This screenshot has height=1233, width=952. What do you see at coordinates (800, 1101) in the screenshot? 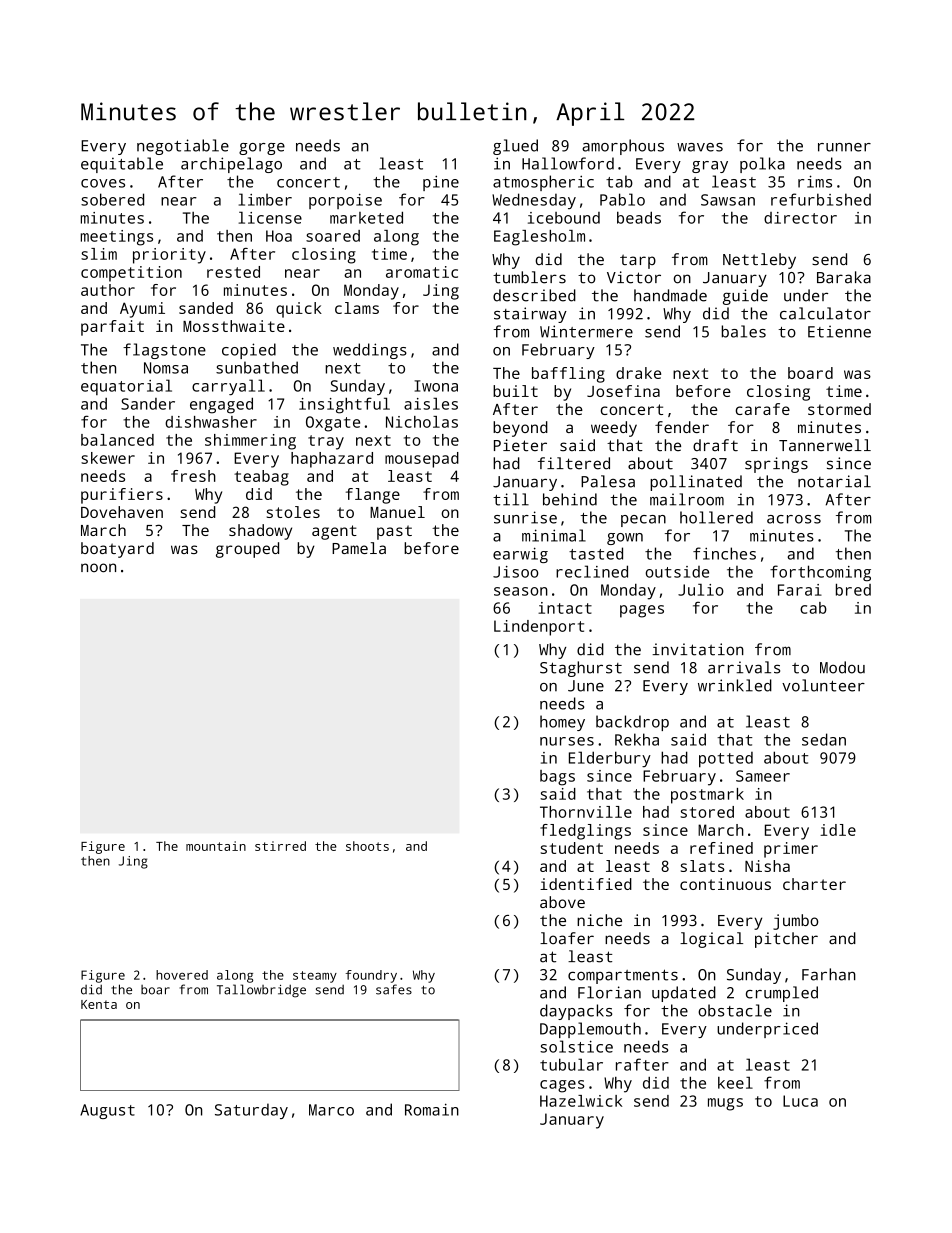
I see `Luca` at bounding box center [800, 1101].
